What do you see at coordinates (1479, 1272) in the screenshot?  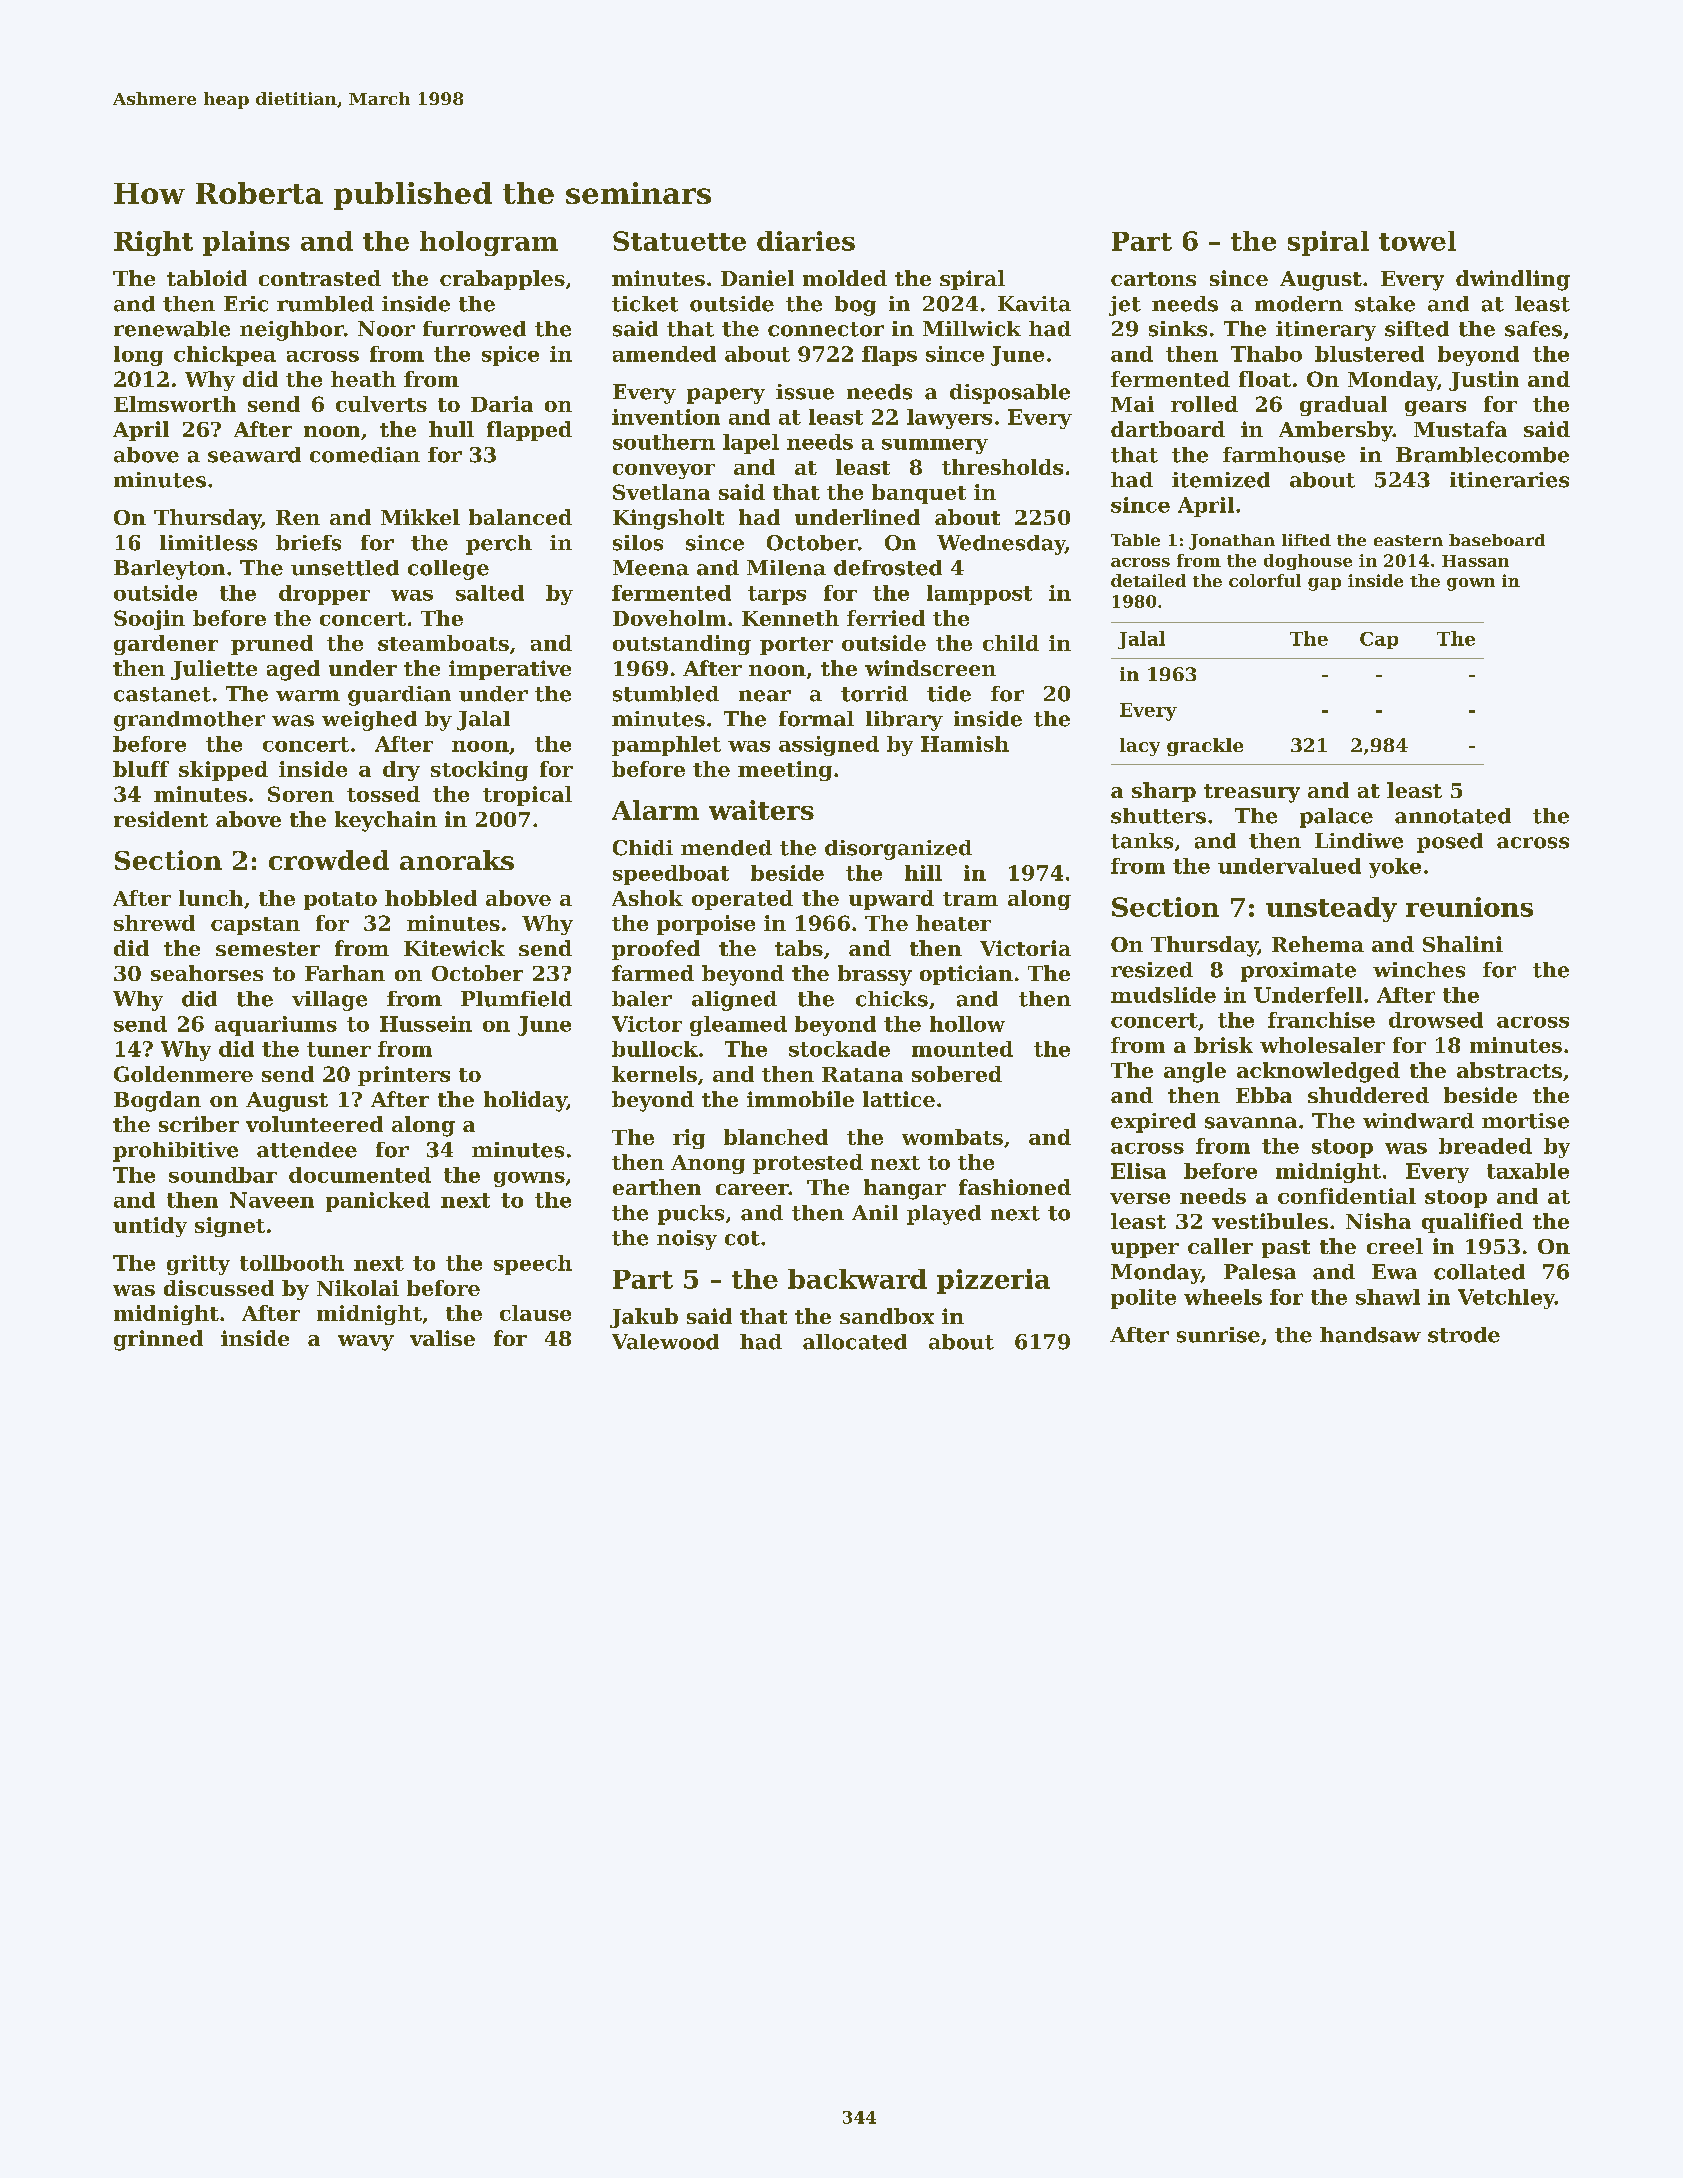 I see `collated` at bounding box center [1479, 1272].
